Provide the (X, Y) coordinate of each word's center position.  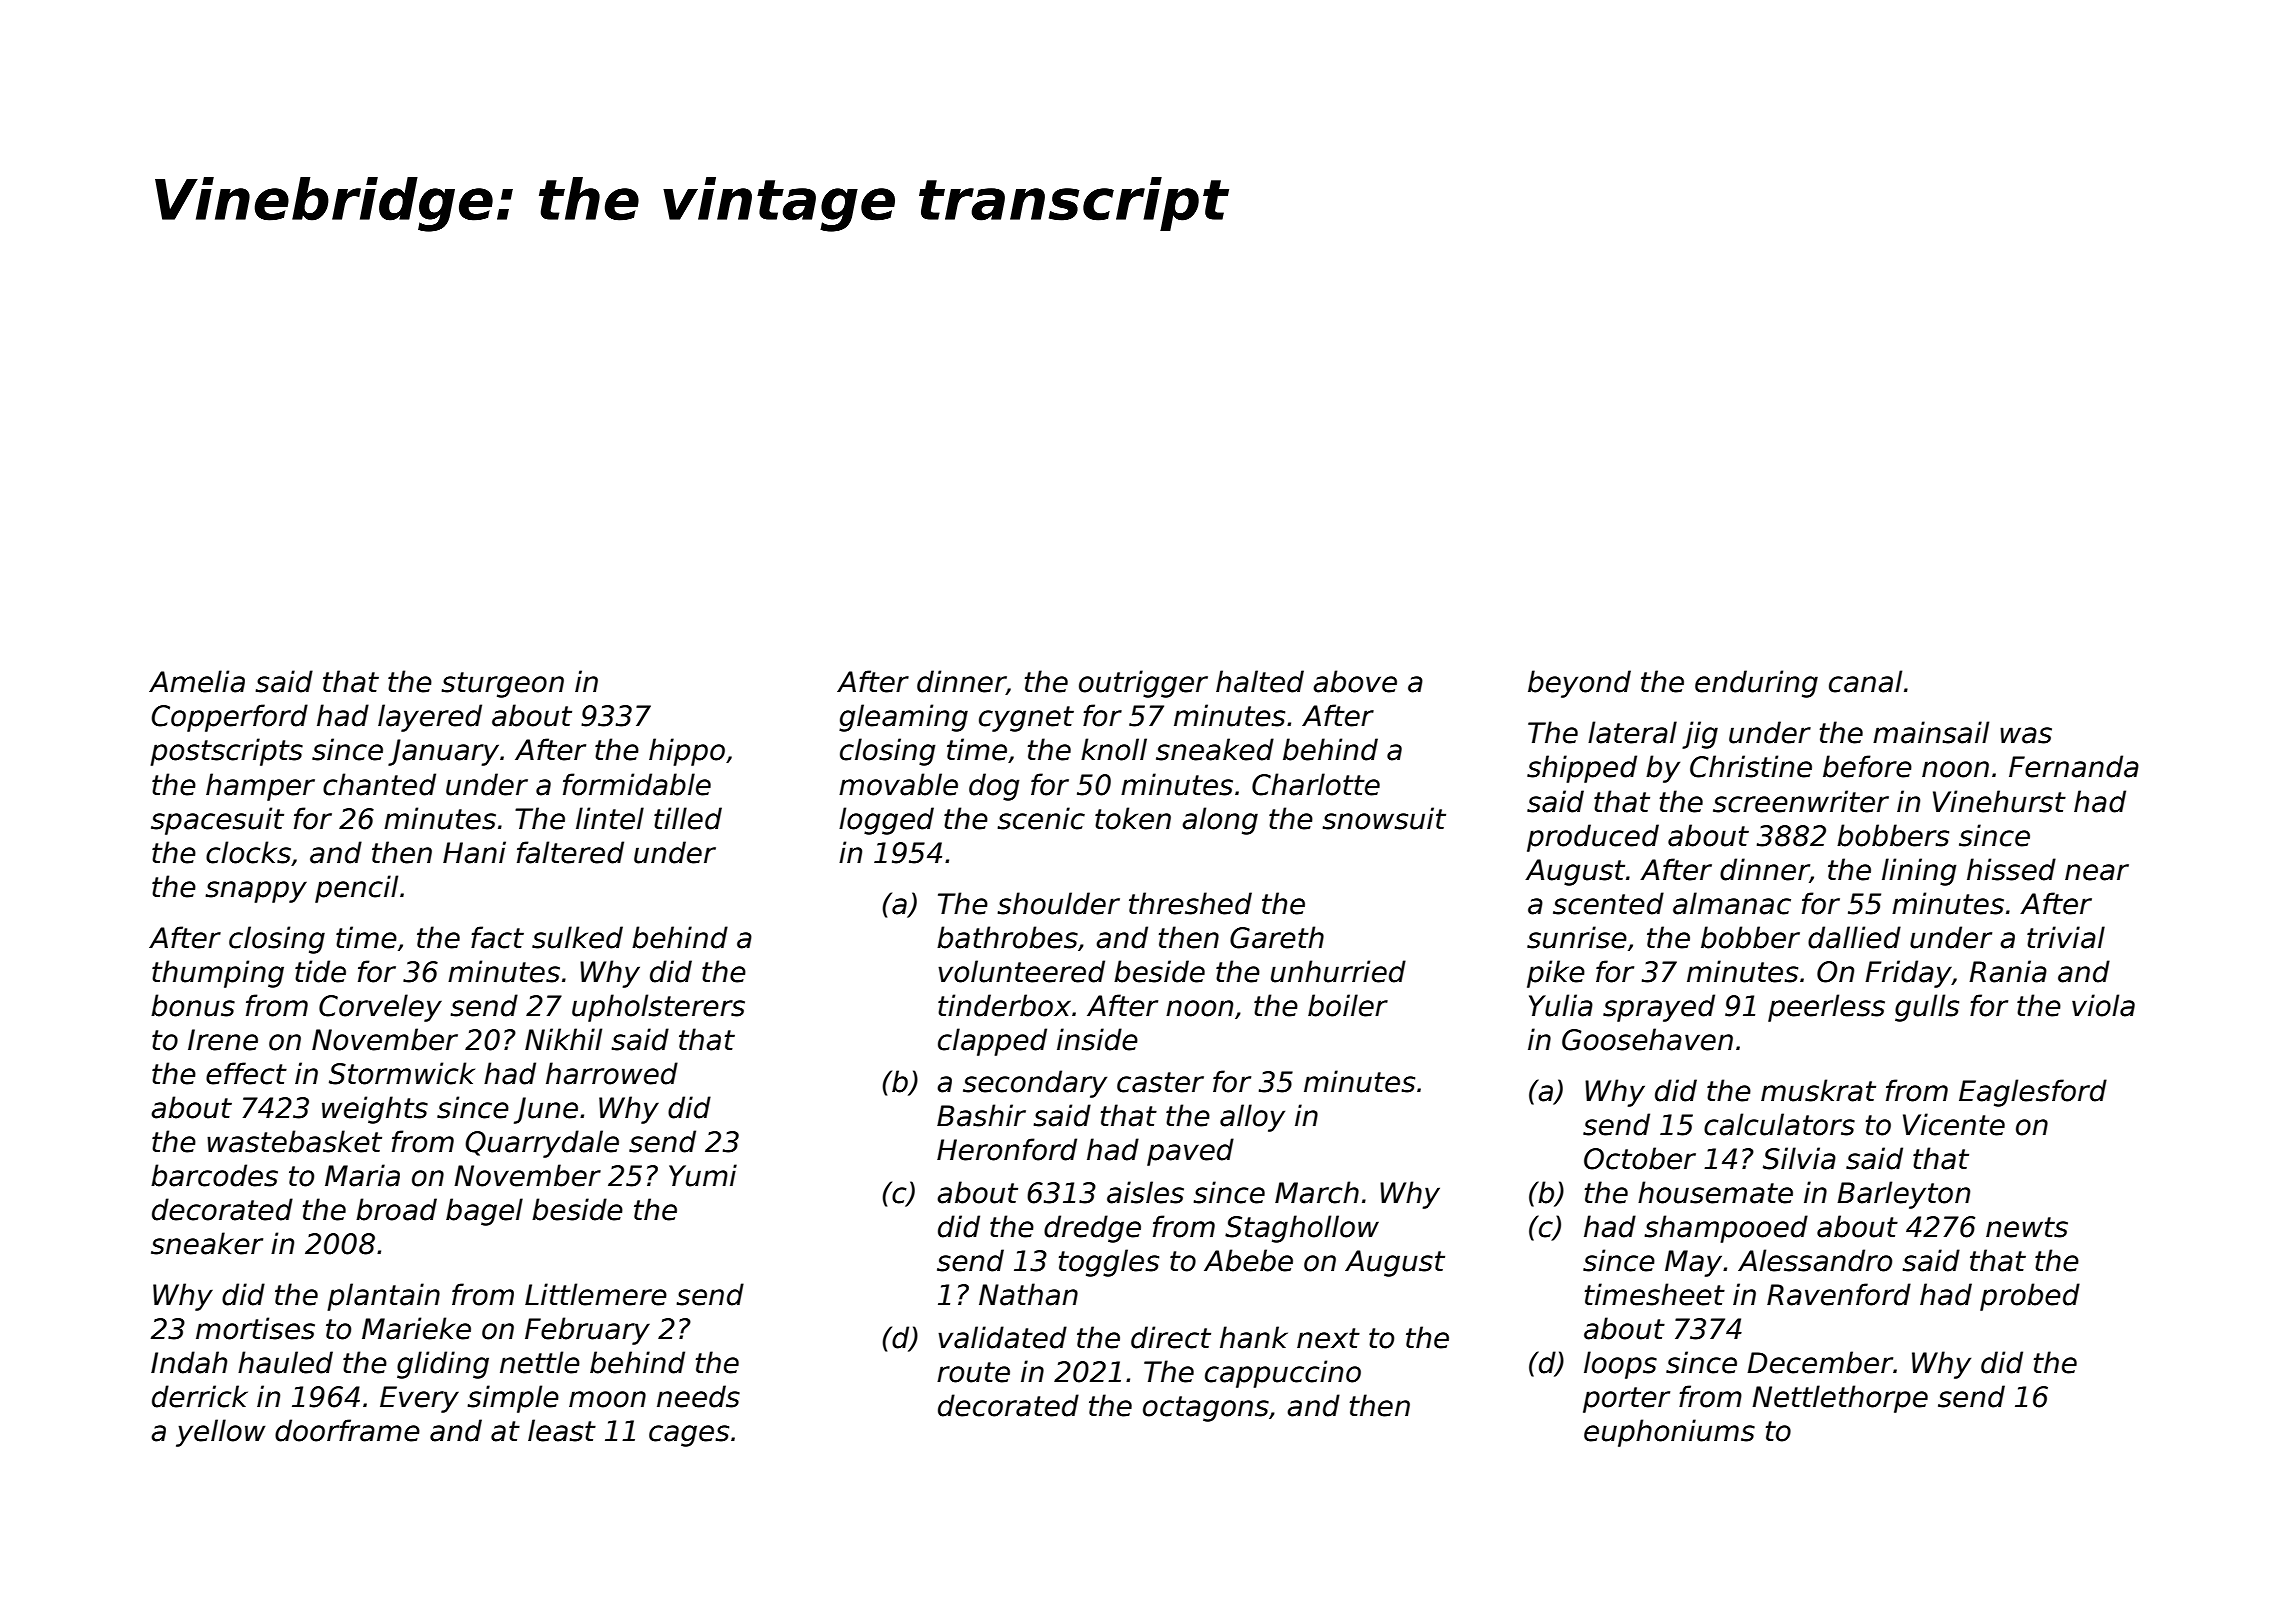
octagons (1206, 1409)
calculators (1779, 1124)
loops (1620, 1365)
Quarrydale (542, 1144)
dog (994, 787)
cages (689, 1436)
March (1317, 1192)
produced (1593, 838)
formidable (637, 784)
